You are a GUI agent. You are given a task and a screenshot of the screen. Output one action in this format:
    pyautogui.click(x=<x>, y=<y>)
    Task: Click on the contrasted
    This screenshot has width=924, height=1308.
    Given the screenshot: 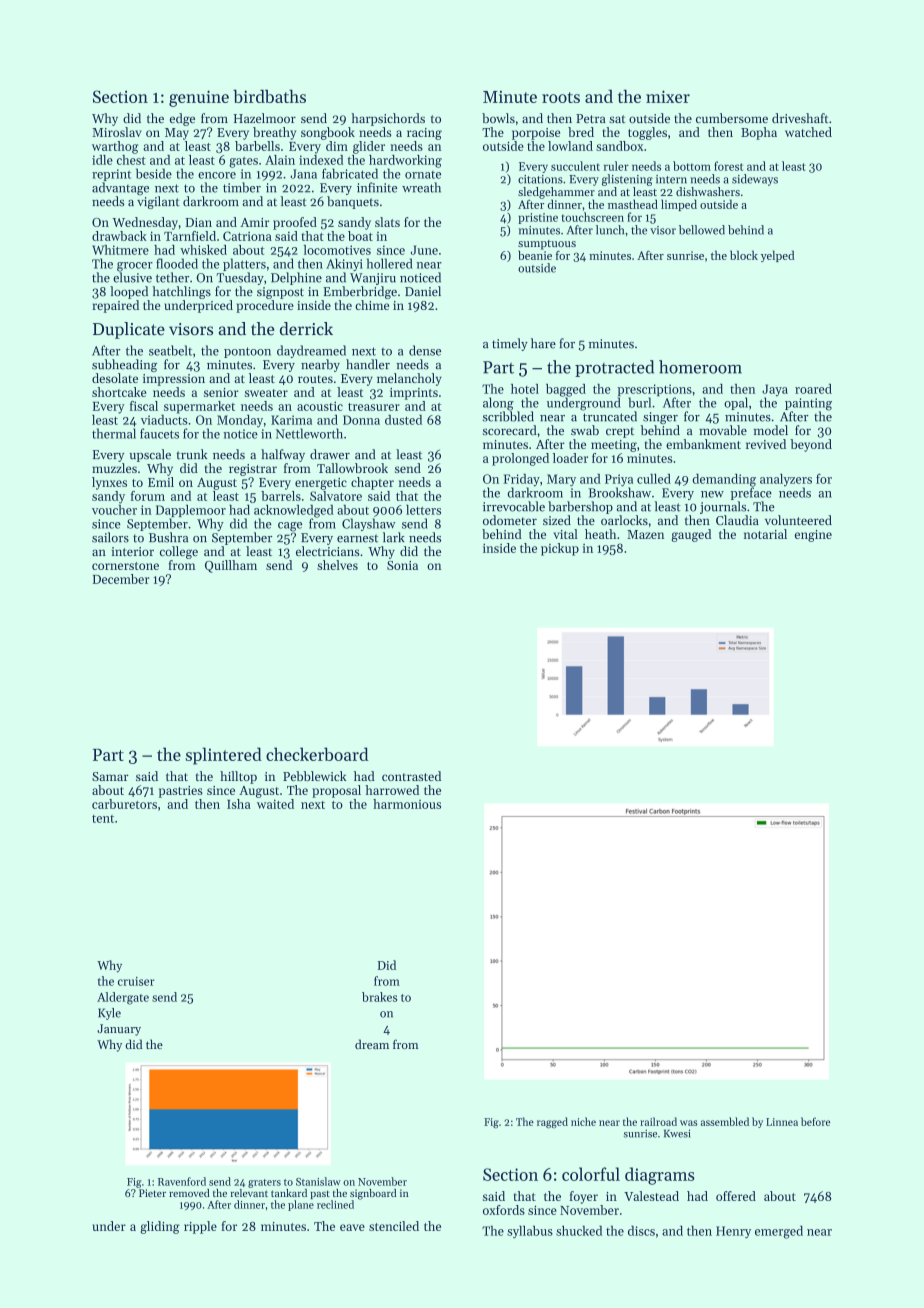 What is the action you would take?
    pyautogui.click(x=411, y=776)
